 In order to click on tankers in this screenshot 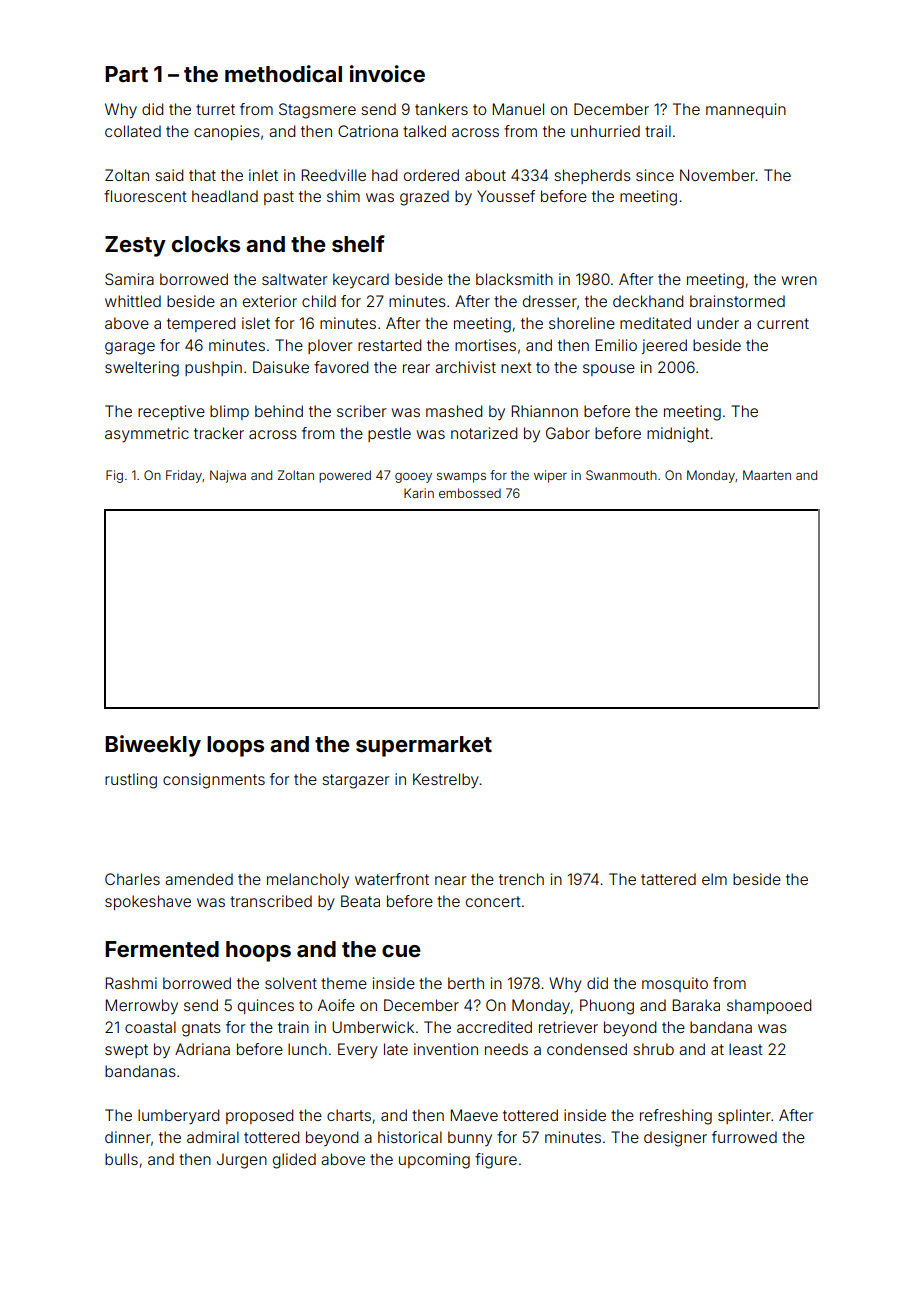, I will do `click(441, 109)`.
